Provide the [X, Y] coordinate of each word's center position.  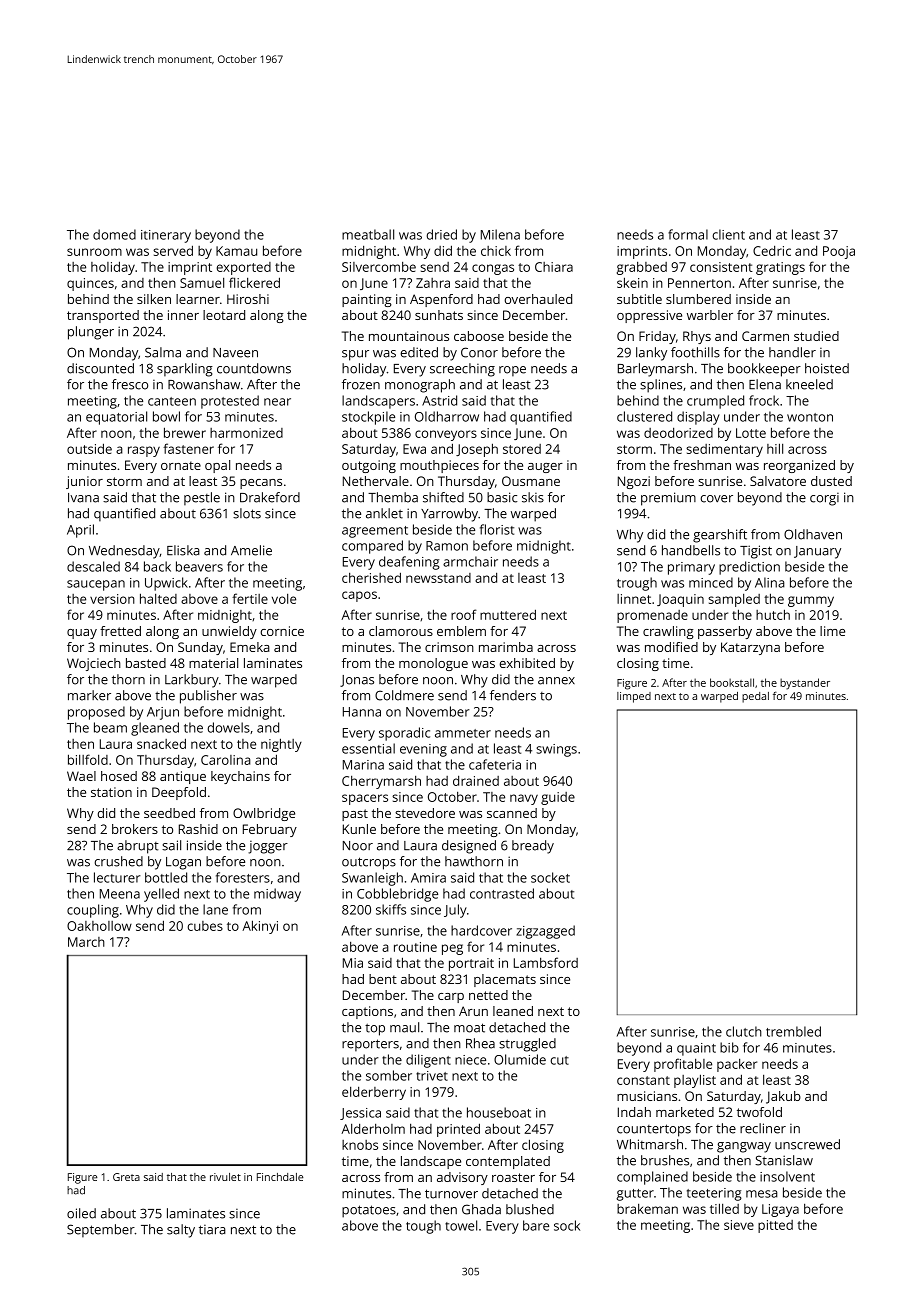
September [101, 1231]
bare [536, 1225]
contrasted [502, 893]
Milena [500, 234]
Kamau [236, 251]
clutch [744, 1031]
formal [688, 234]
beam [110, 727]
